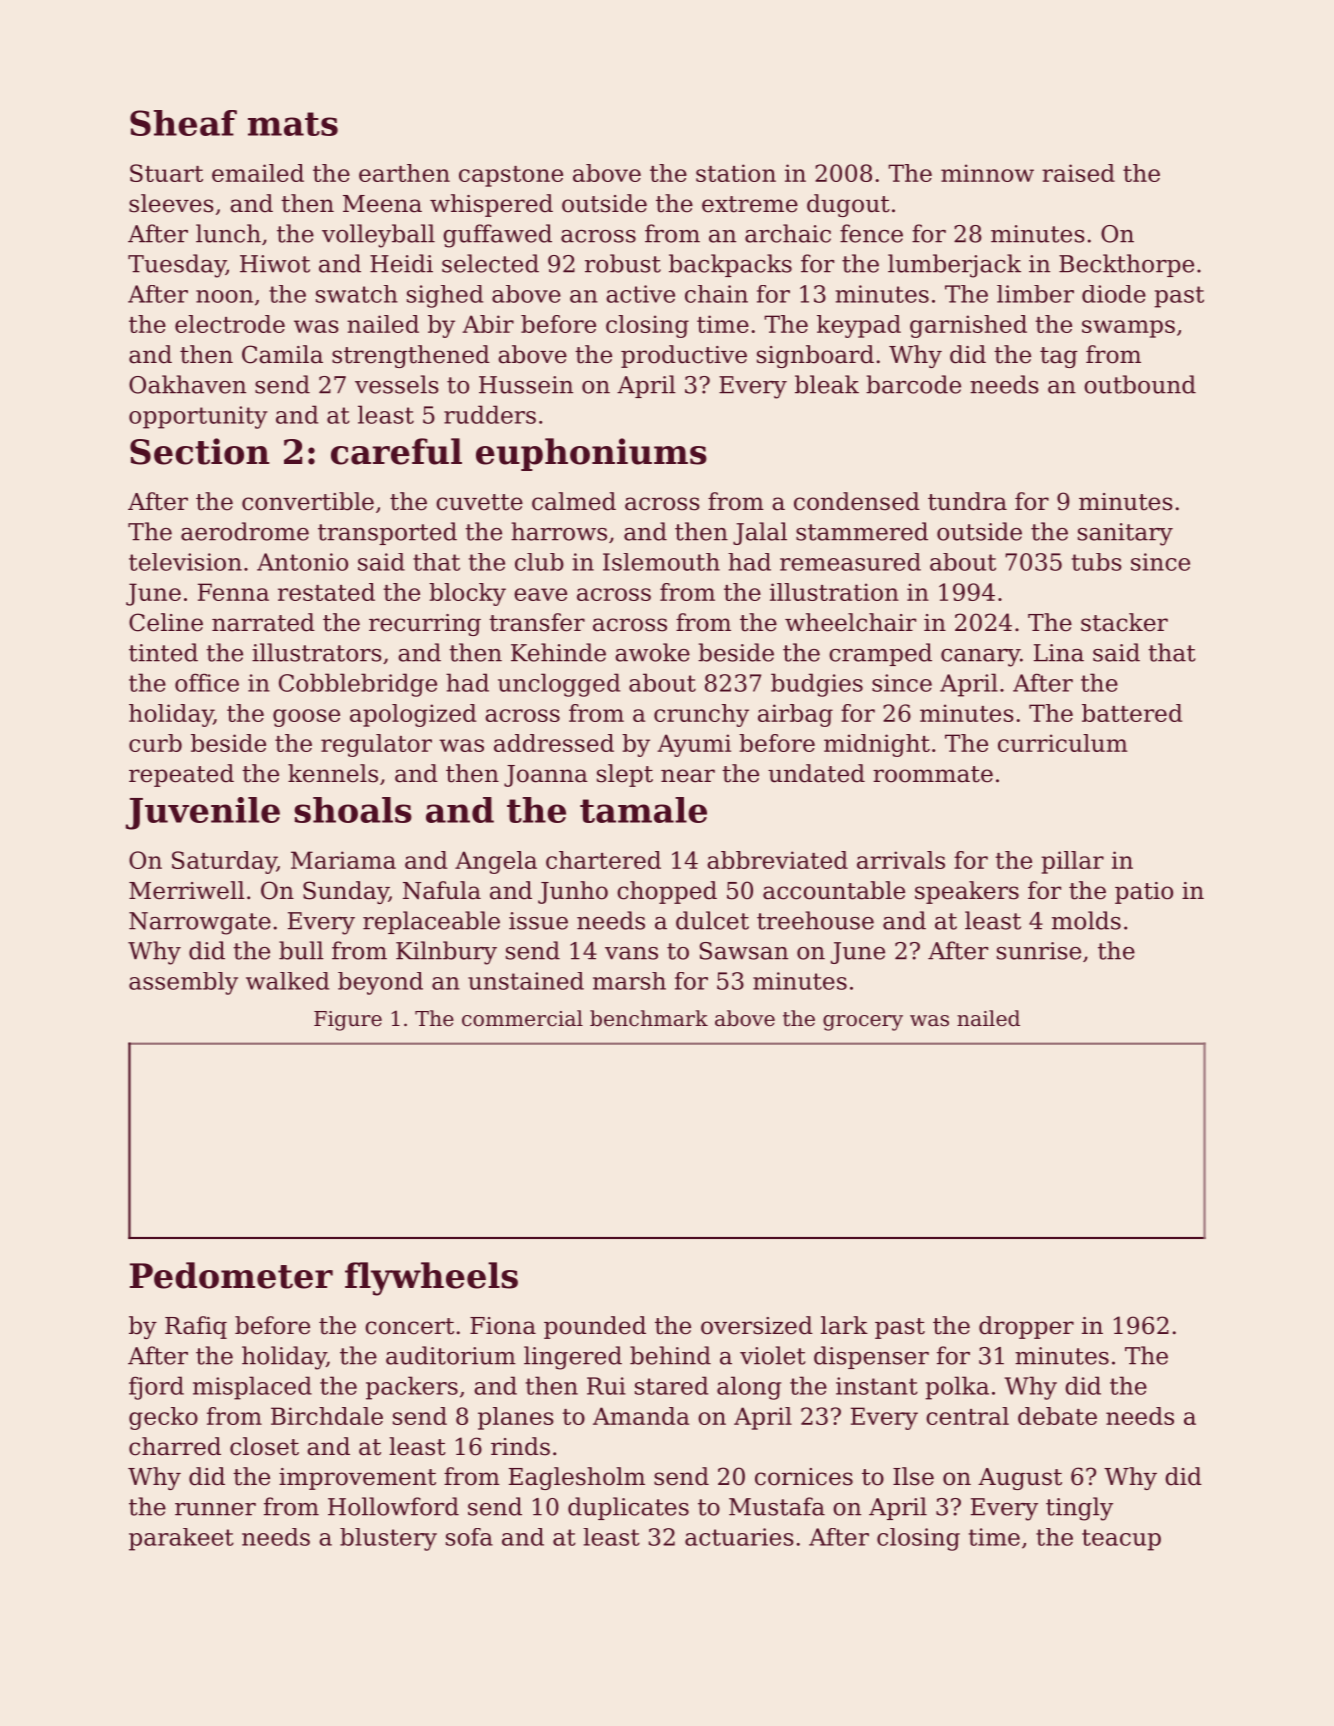 This screenshot has width=1334, height=1726. What do you see at coordinates (559, 685) in the screenshot?
I see `unclogged` at bounding box center [559, 685].
